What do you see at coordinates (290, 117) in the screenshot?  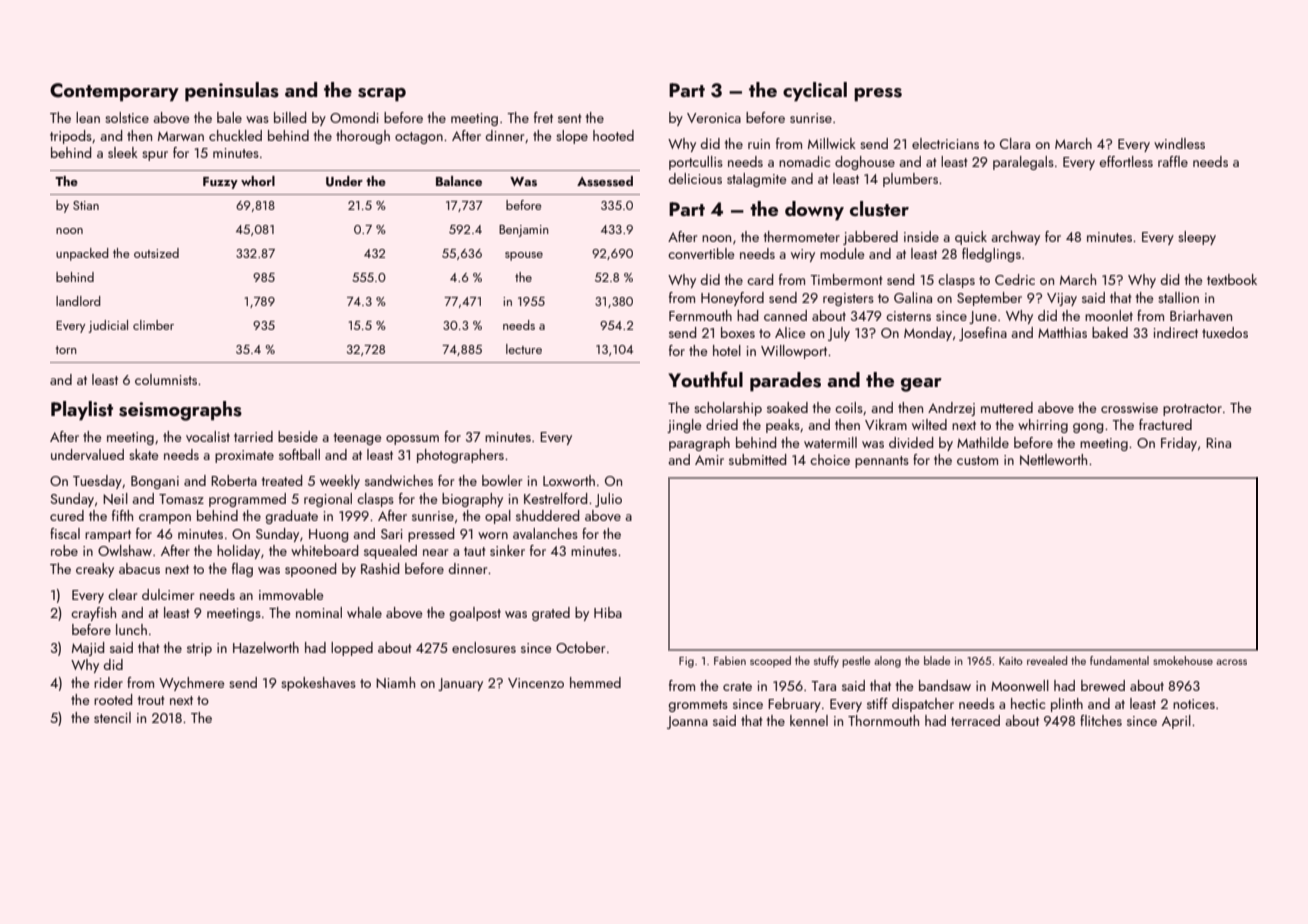 I see `billed` at bounding box center [290, 117].
